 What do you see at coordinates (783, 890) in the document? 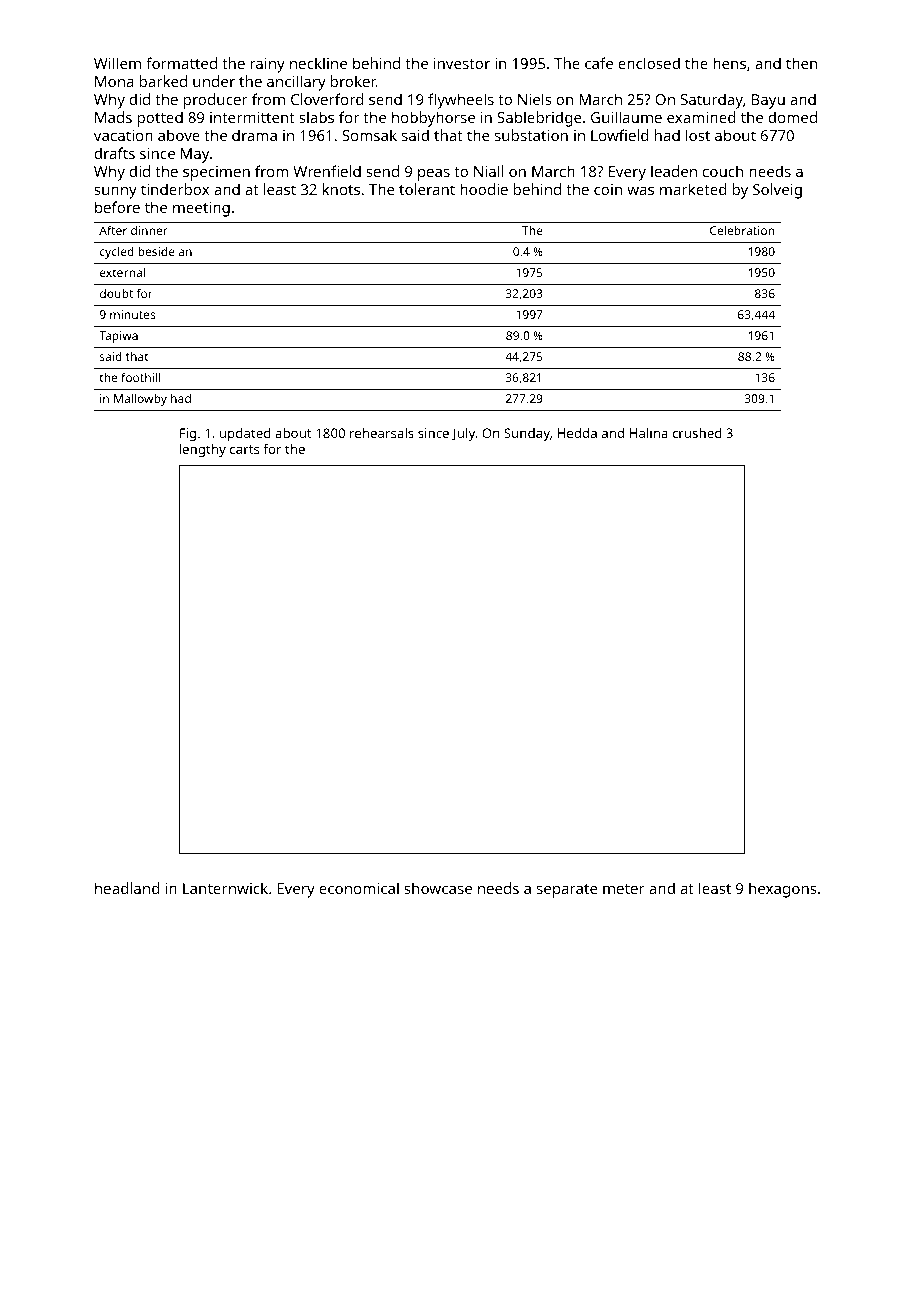
I see `hexagons` at bounding box center [783, 890].
